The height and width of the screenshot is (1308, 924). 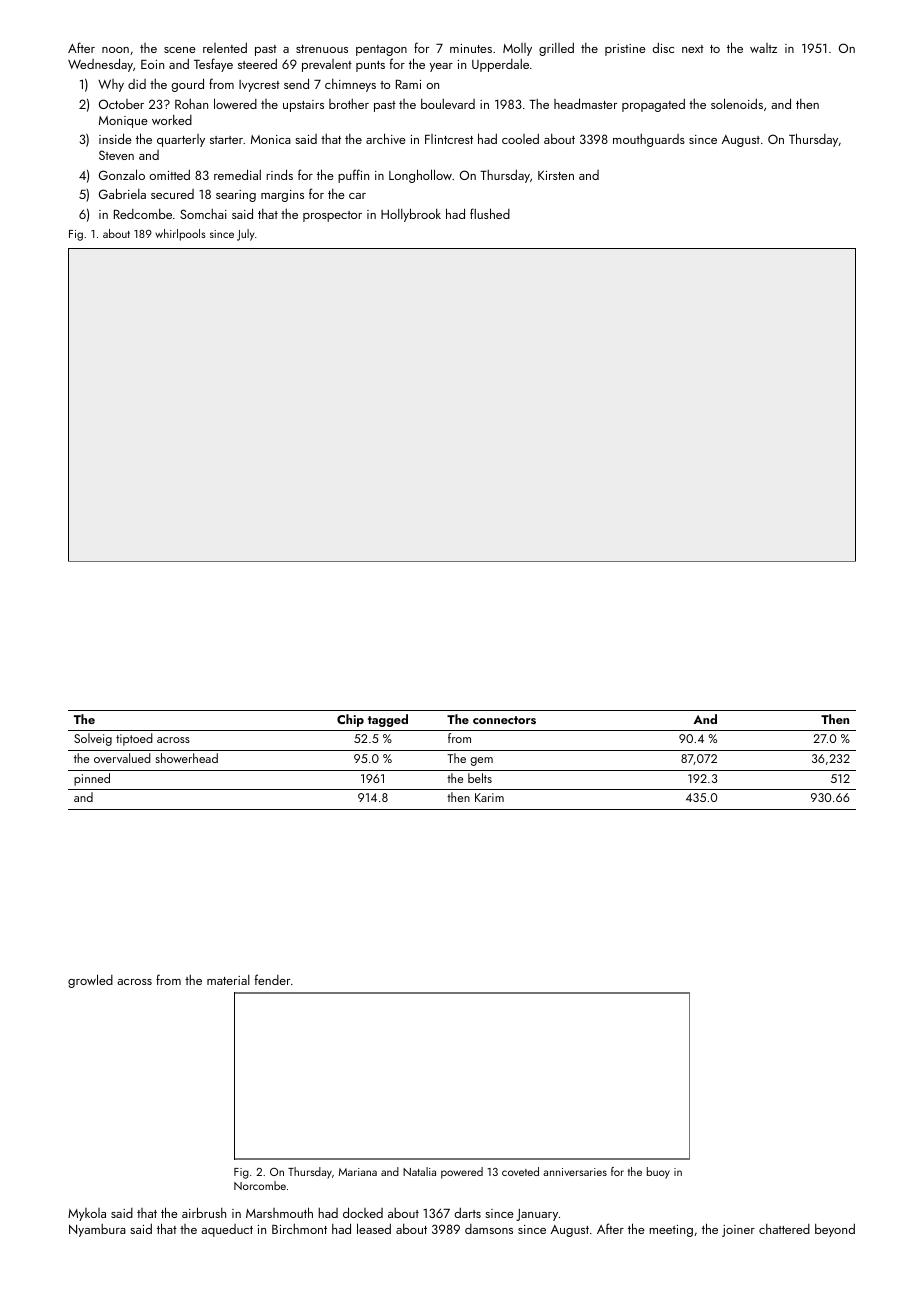 What do you see at coordinates (490, 213) in the screenshot?
I see `flushed` at bounding box center [490, 213].
